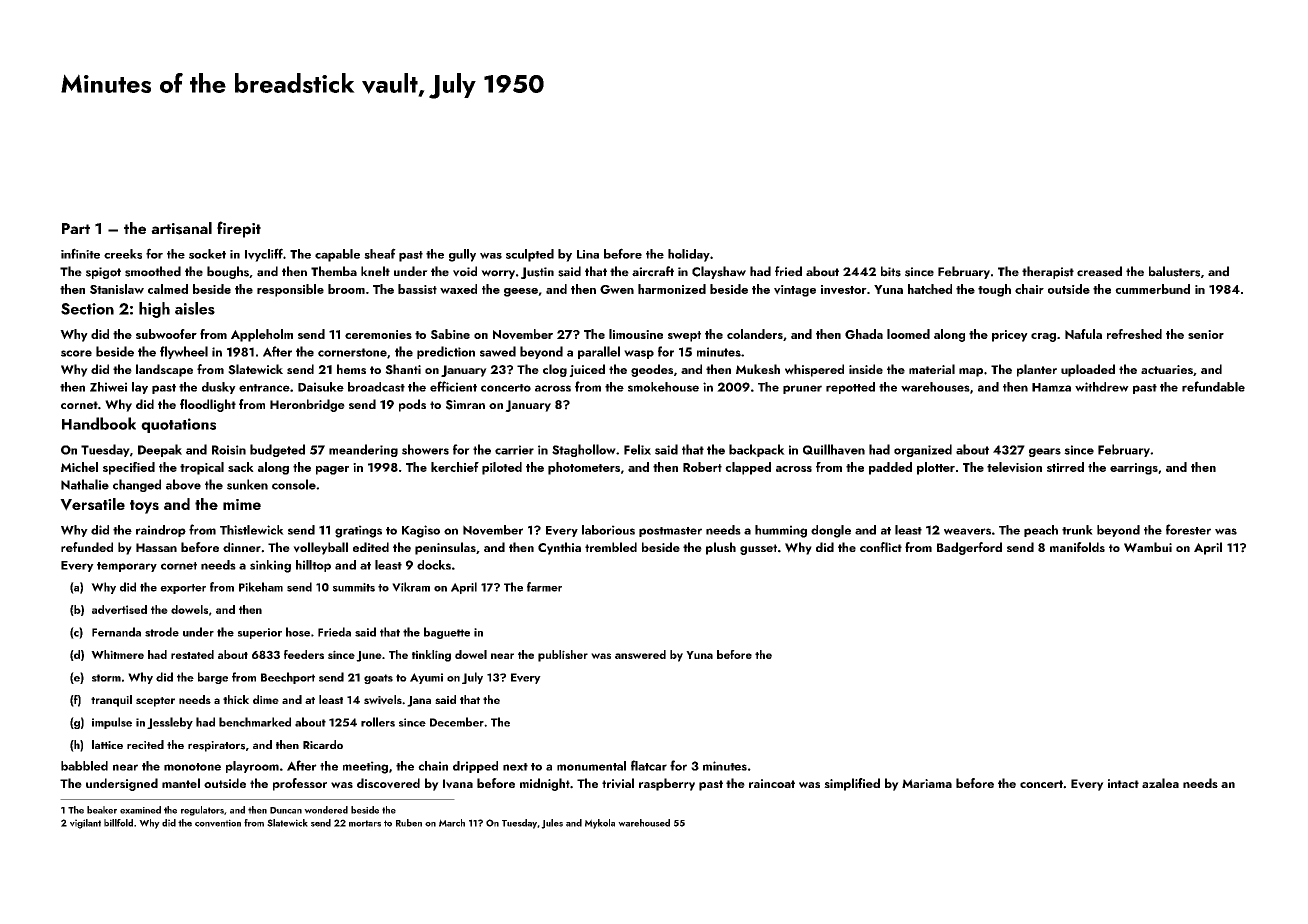 The image size is (1308, 924). Describe the element at coordinates (119, 610) in the screenshot. I see `advertised` at that location.
